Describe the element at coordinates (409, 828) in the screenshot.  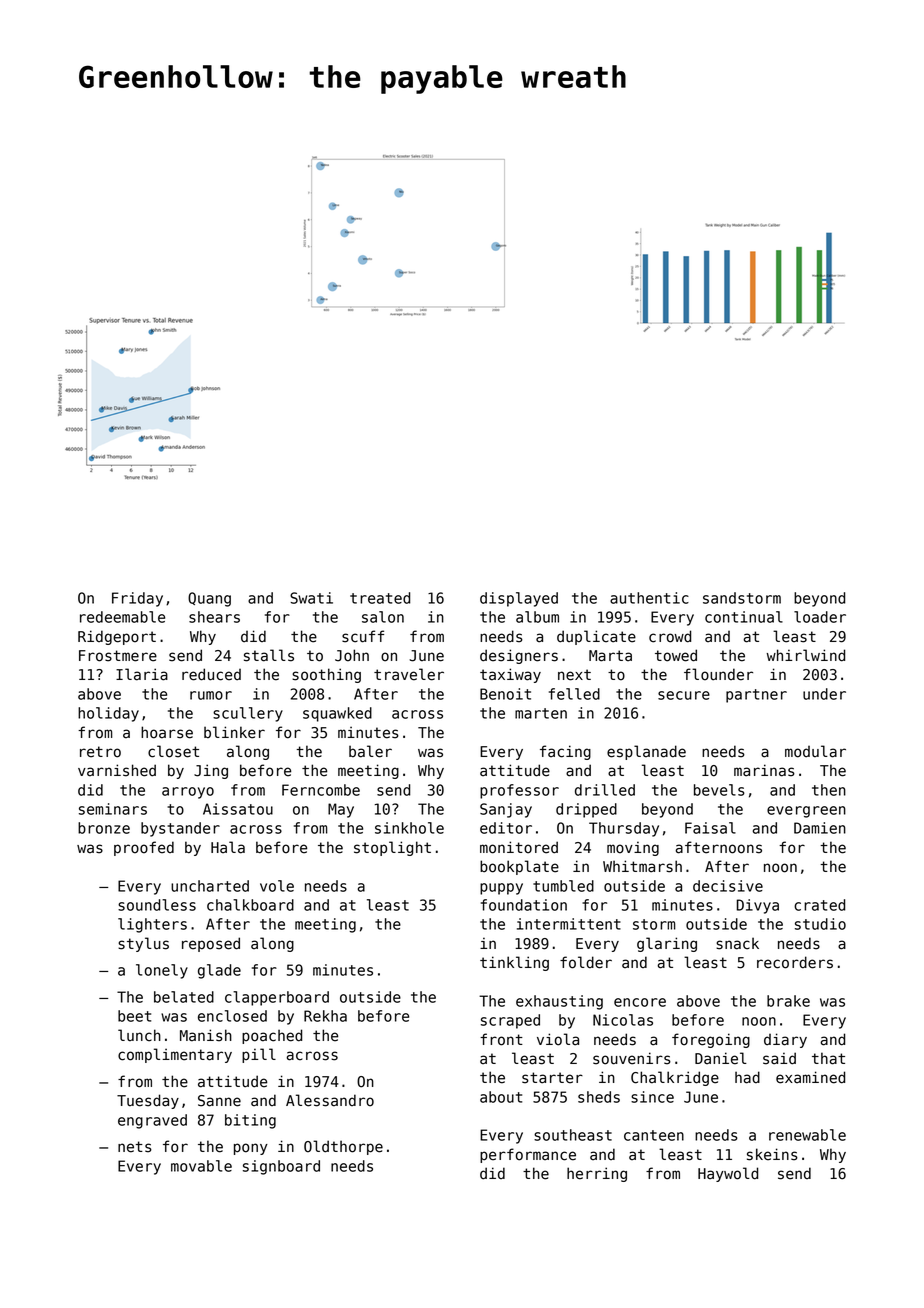
I see `sinkhole` at that location.
